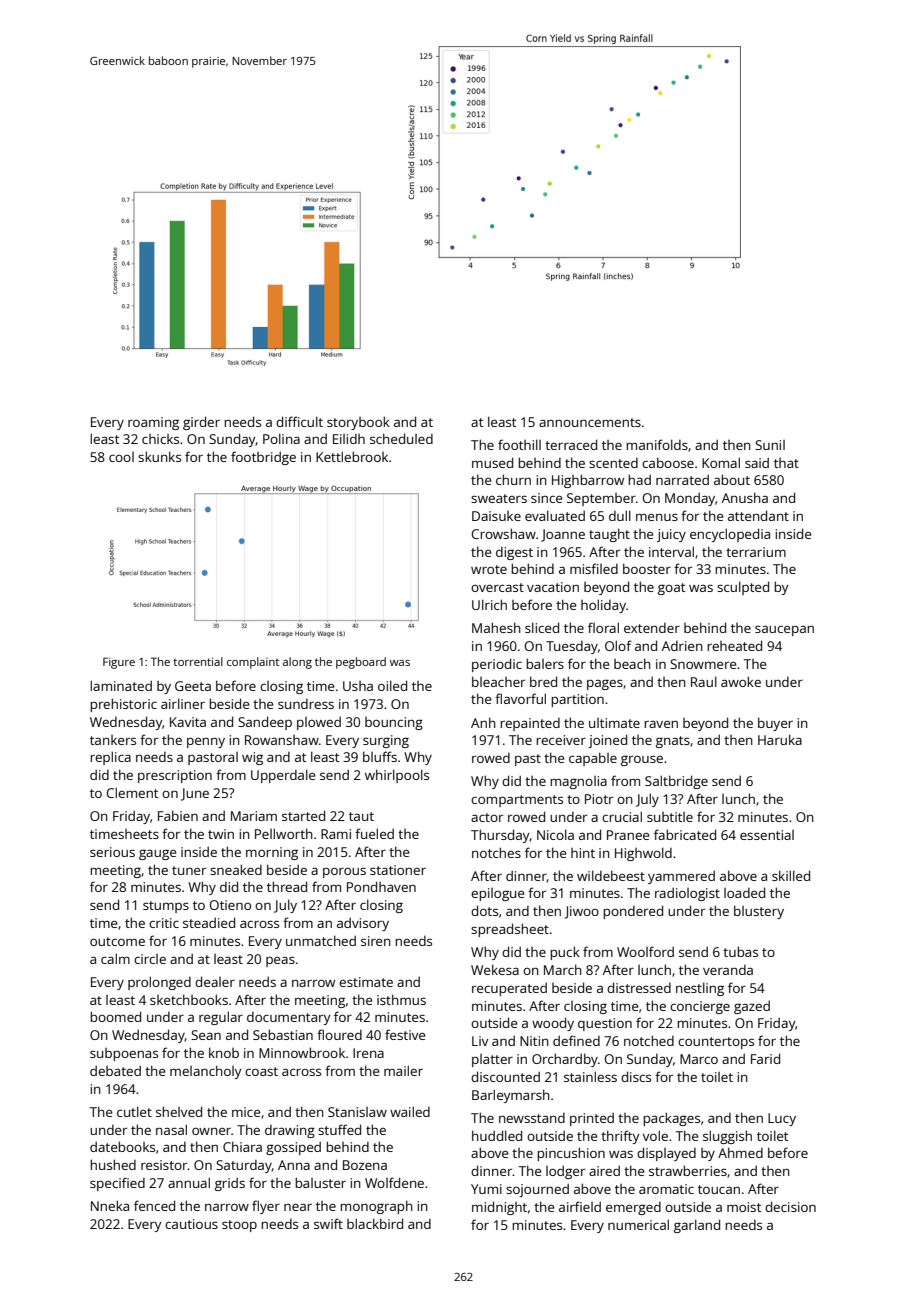 This screenshot has width=908, height=1316. Describe the element at coordinates (183, 703) in the screenshot. I see `airliner` at that location.
